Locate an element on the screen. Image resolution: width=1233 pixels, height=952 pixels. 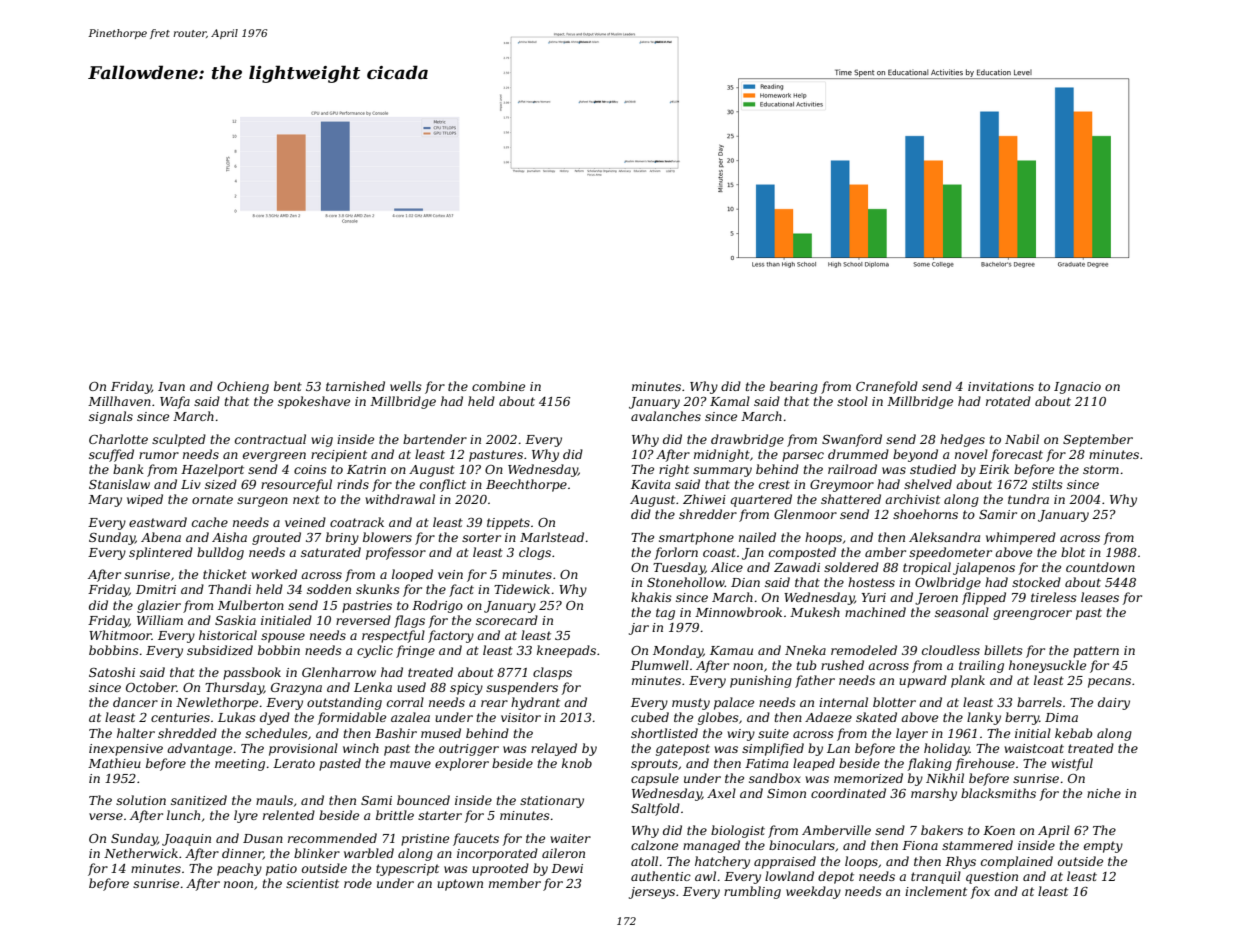
dairy is located at coordinates (1114, 703).
